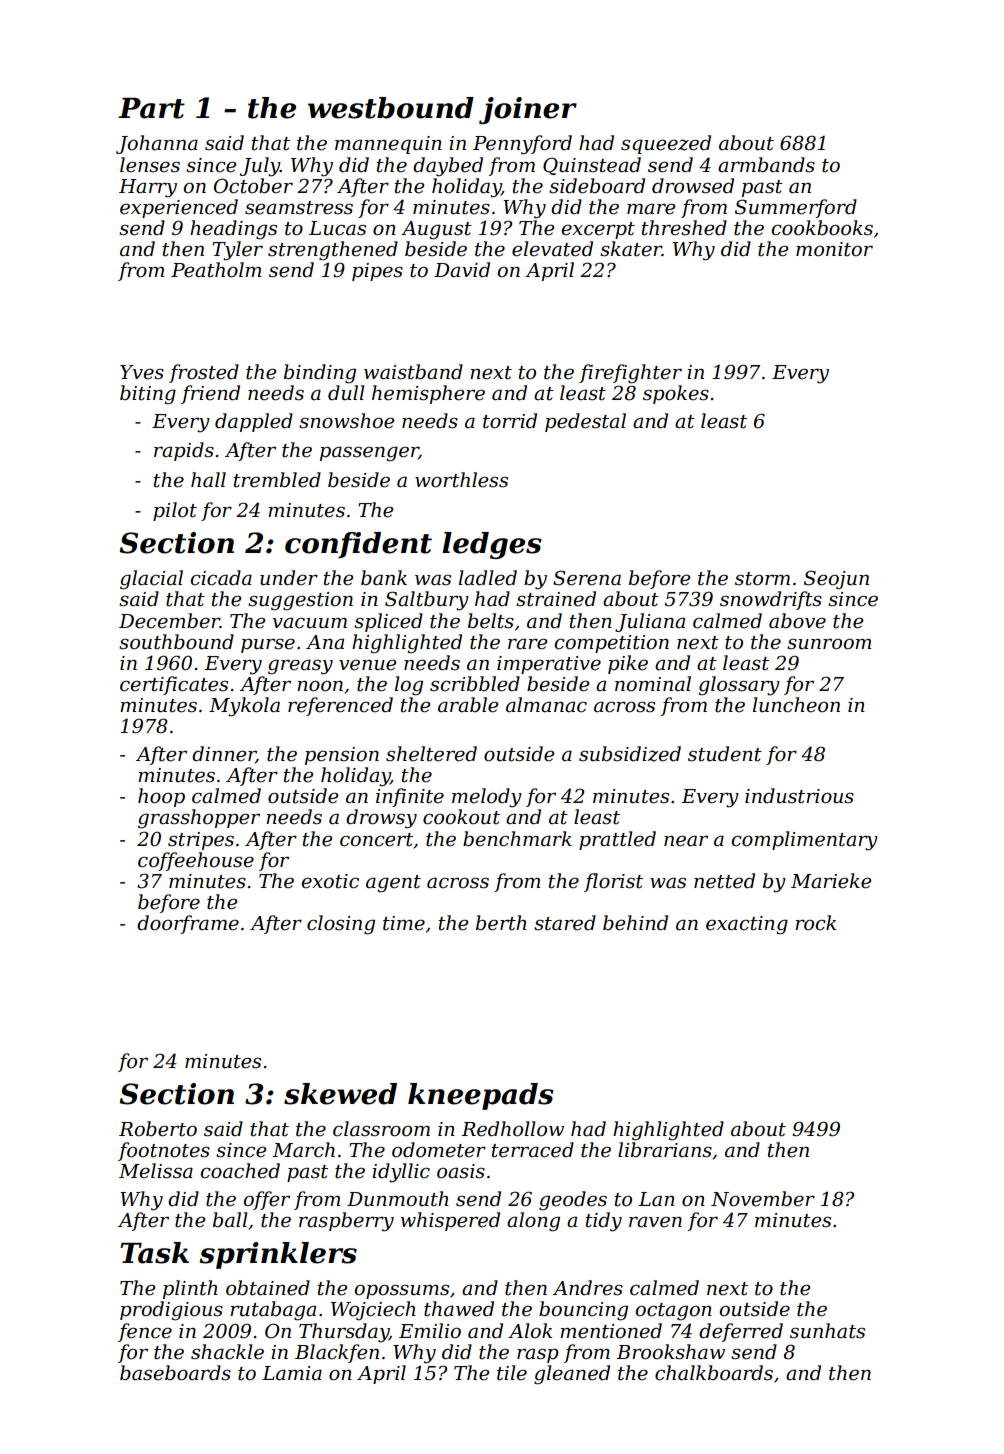  What do you see at coordinates (666, 144) in the screenshot?
I see `squeezed` at bounding box center [666, 144].
